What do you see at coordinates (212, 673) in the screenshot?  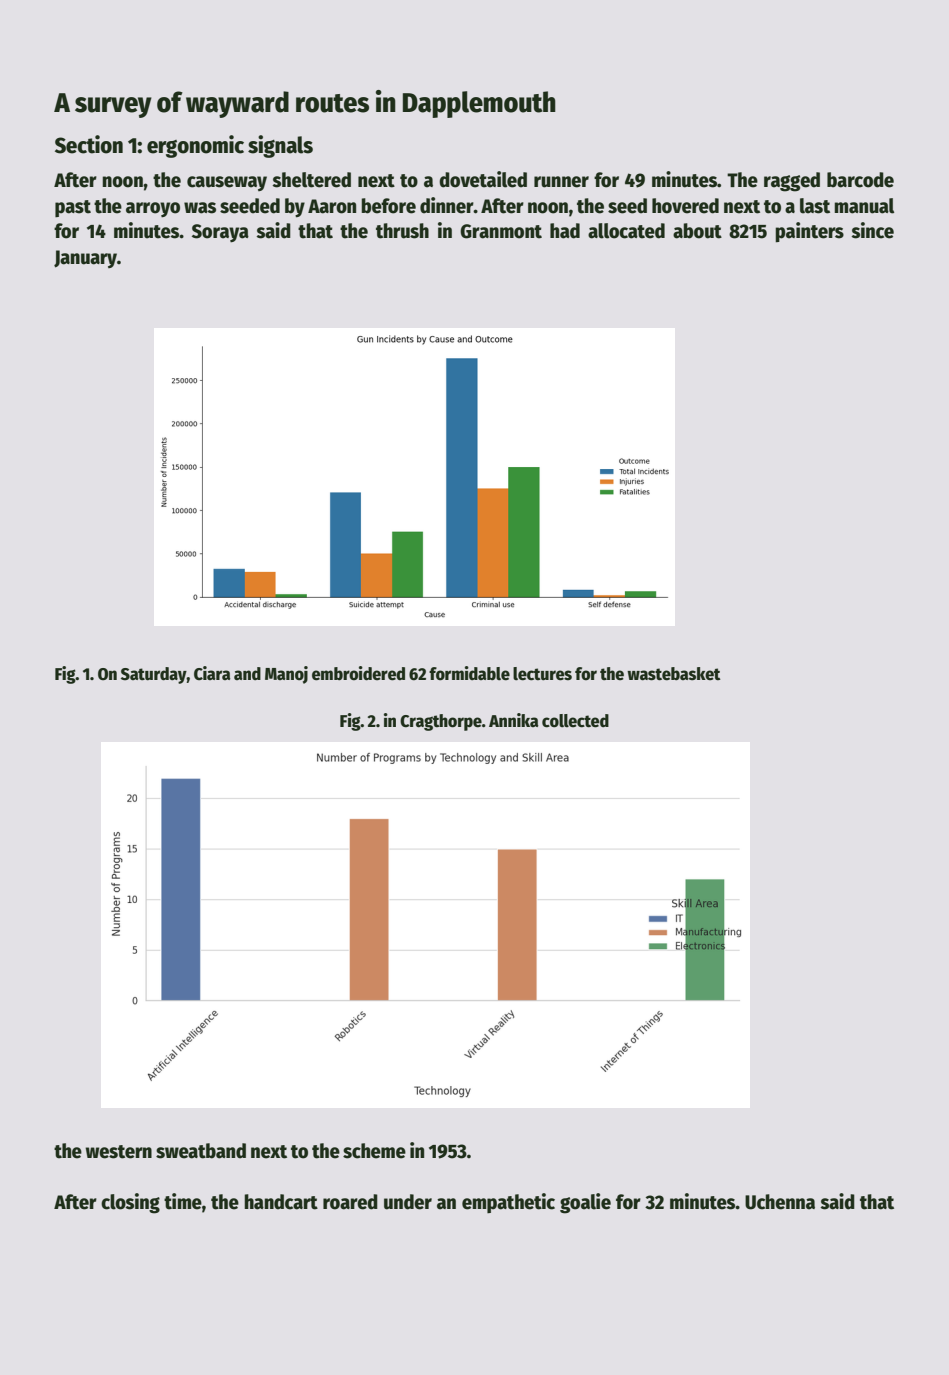 I see `Ciara` at bounding box center [212, 673].
